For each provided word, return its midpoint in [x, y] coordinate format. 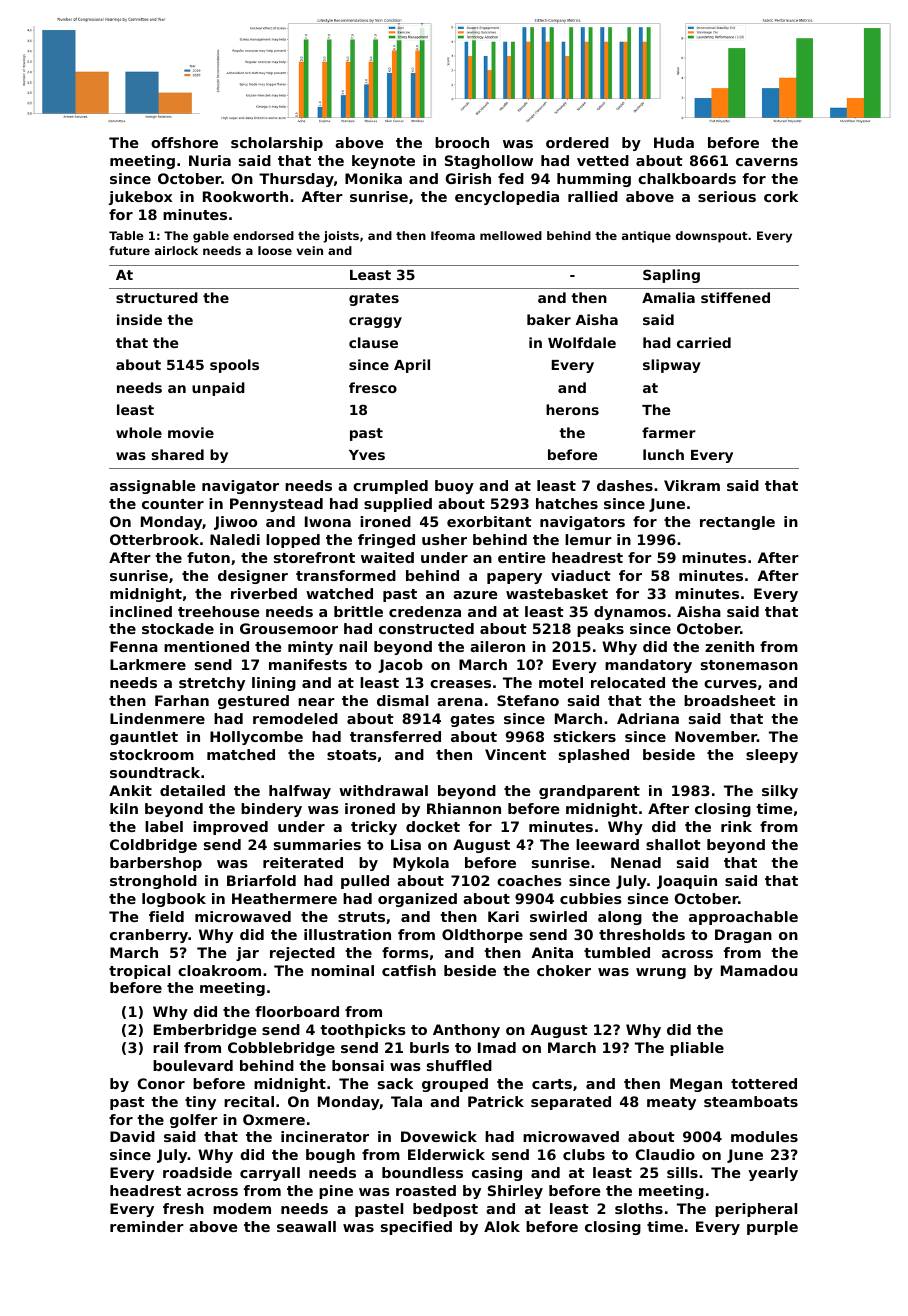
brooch [462, 142]
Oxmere [274, 1119]
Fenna [134, 646]
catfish [409, 970]
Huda [674, 142]
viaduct [581, 575]
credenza [425, 611]
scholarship [277, 144]
